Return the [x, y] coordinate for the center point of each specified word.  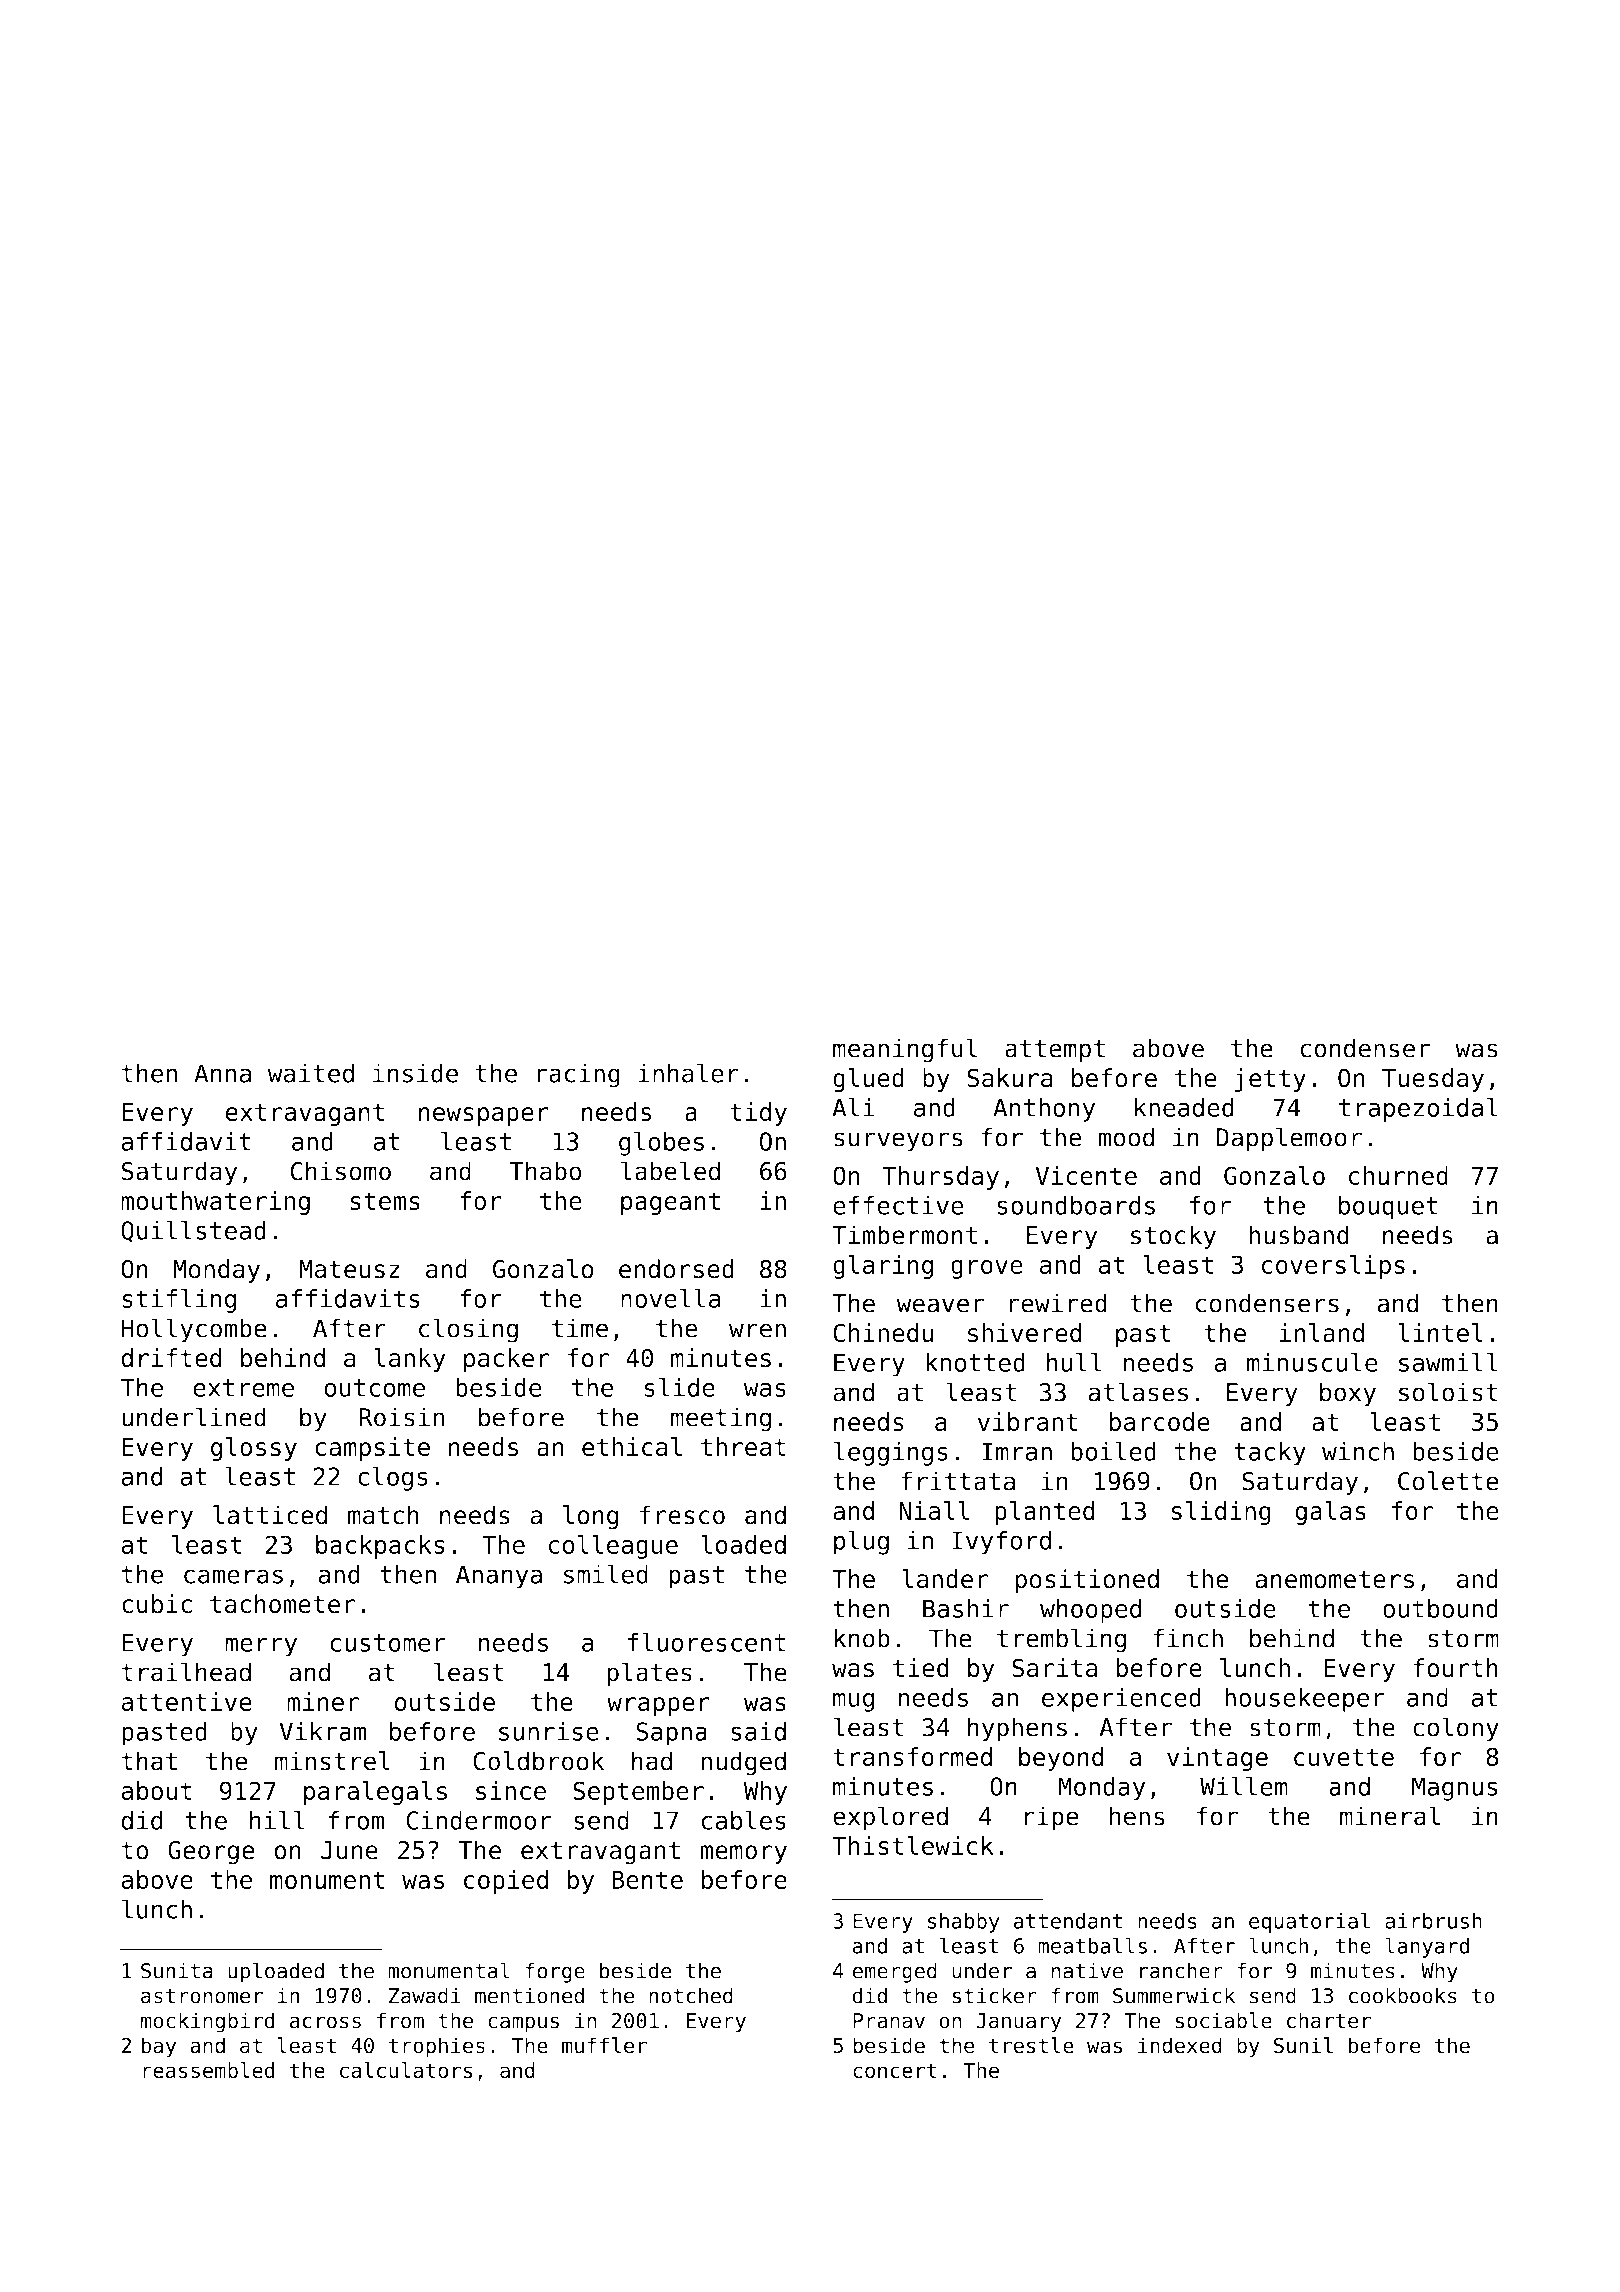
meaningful [905, 1050]
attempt [1055, 1051]
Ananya [499, 1577]
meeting [721, 1419]
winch [1358, 1451]
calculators [406, 2070]
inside [415, 1073]
